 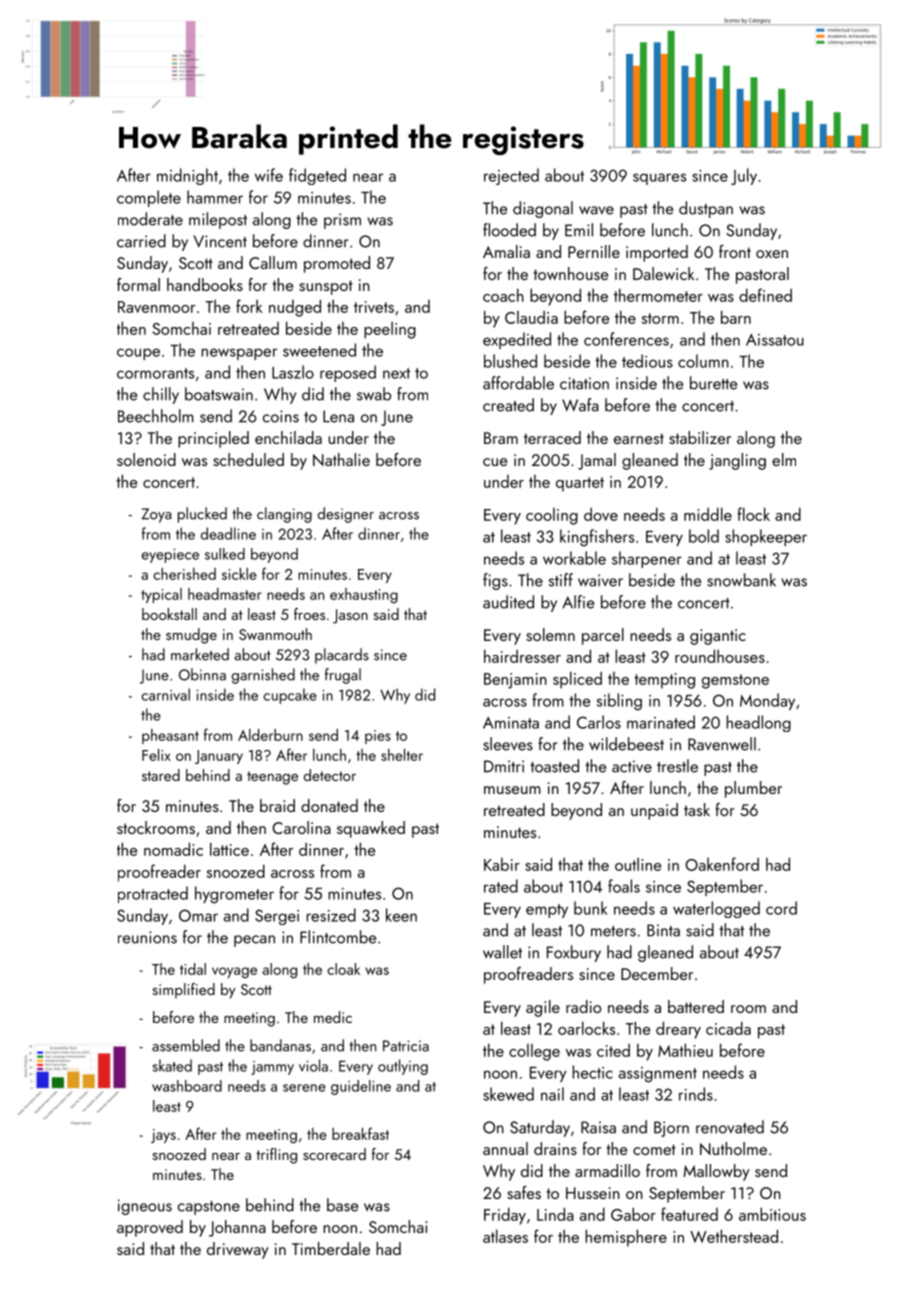 I want to click on solenoid, so click(x=146, y=459).
